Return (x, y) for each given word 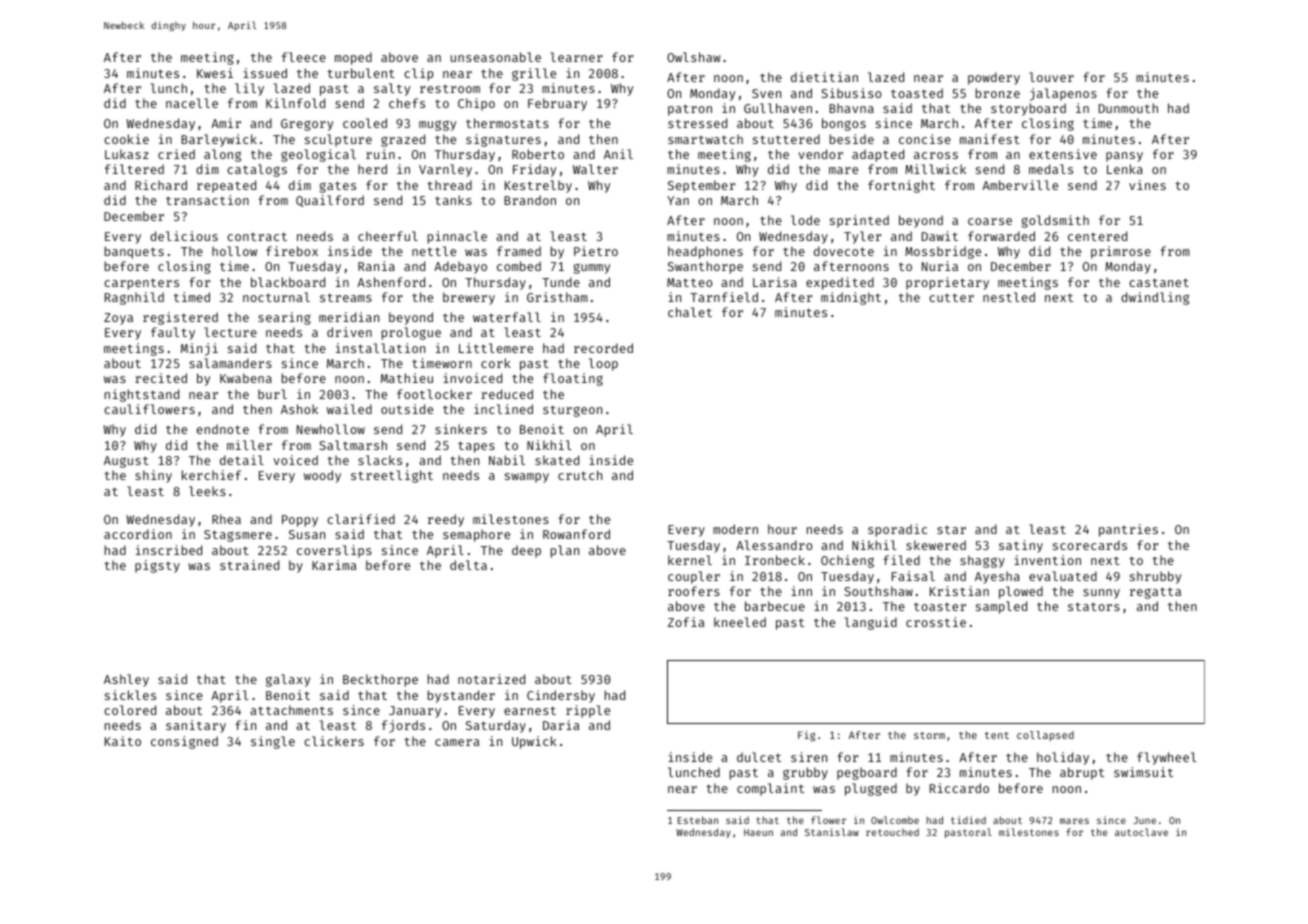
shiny (153, 476)
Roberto (538, 154)
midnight (851, 298)
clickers (334, 741)
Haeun (758, 832)
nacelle (192, 103)
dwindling (1155, 298)
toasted (917, 93)
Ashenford (391, 282)
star (951, 530)
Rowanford (576, 534)
